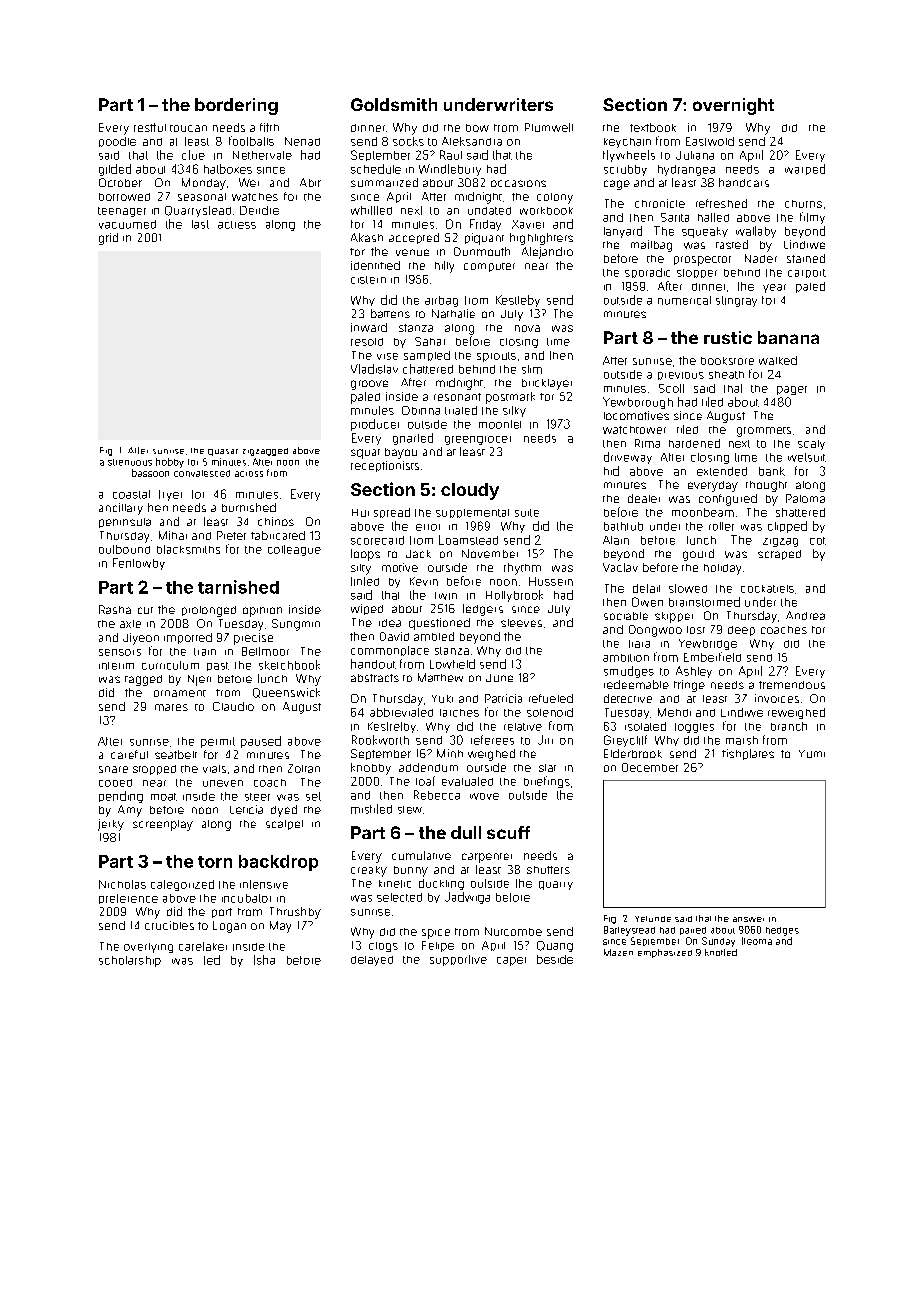 The image size is (924, 1308). What do you see at coordinates (117, 142) in the page?
I see `poodle` at bounding box center [117, 142].
